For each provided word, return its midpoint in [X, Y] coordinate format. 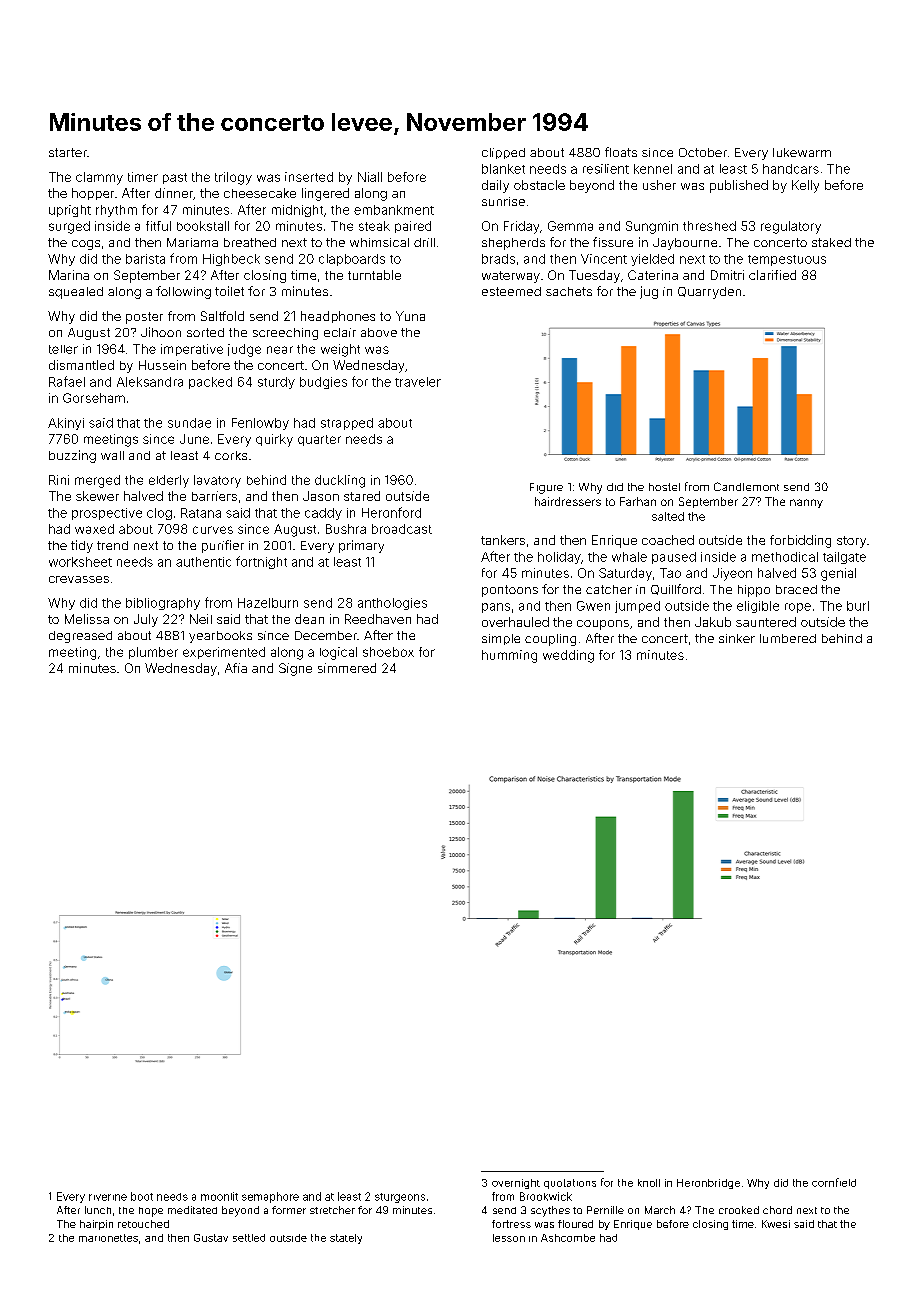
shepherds [513, 244]
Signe [295, 669]
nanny [806, 503]
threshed [709, 226]
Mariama [192, 242]
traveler [418, 382]
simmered [347, 668]
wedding [568, 656]
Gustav [211, 1238]
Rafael [67, 381]
